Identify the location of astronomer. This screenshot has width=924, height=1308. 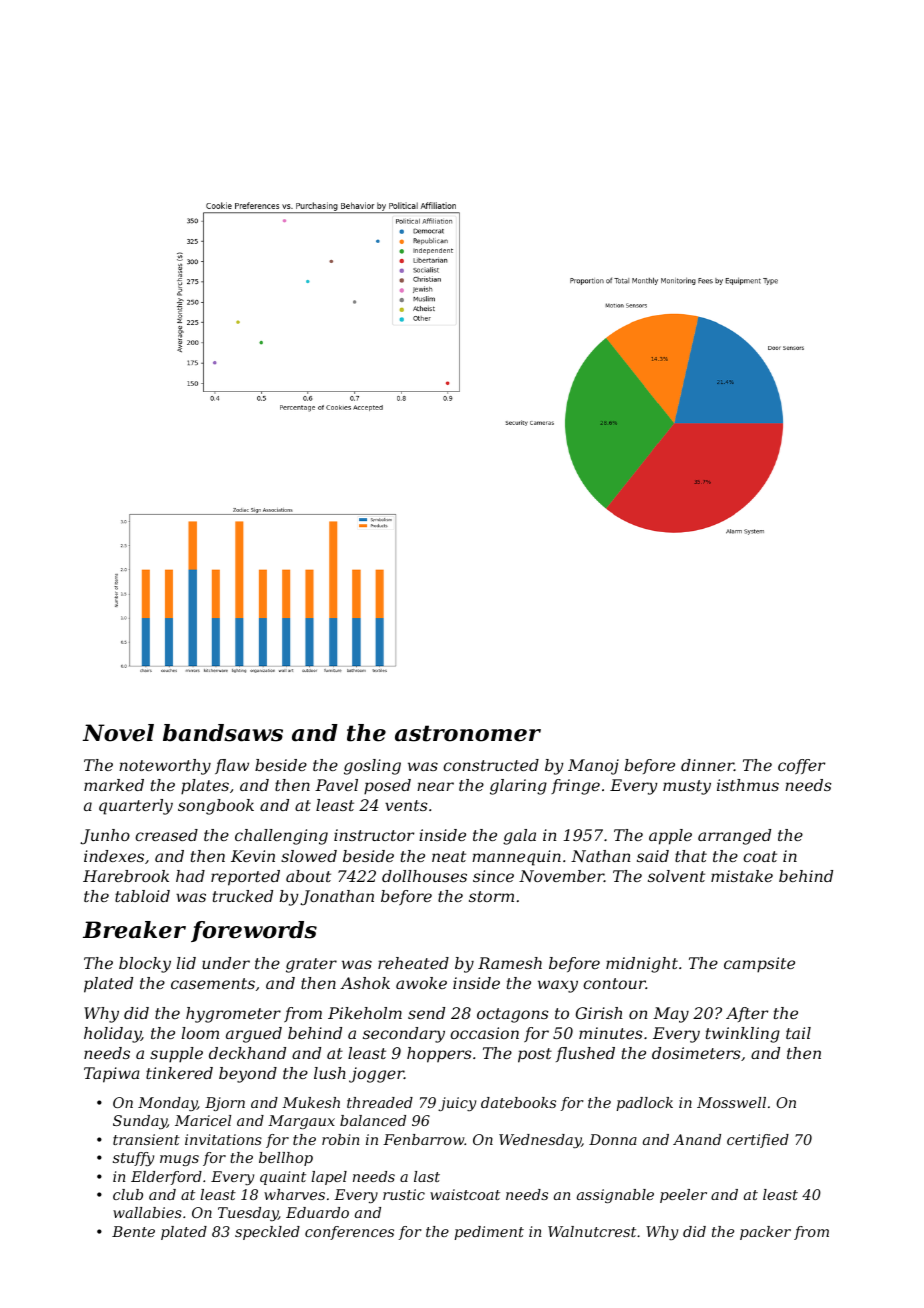
(468, 733).
